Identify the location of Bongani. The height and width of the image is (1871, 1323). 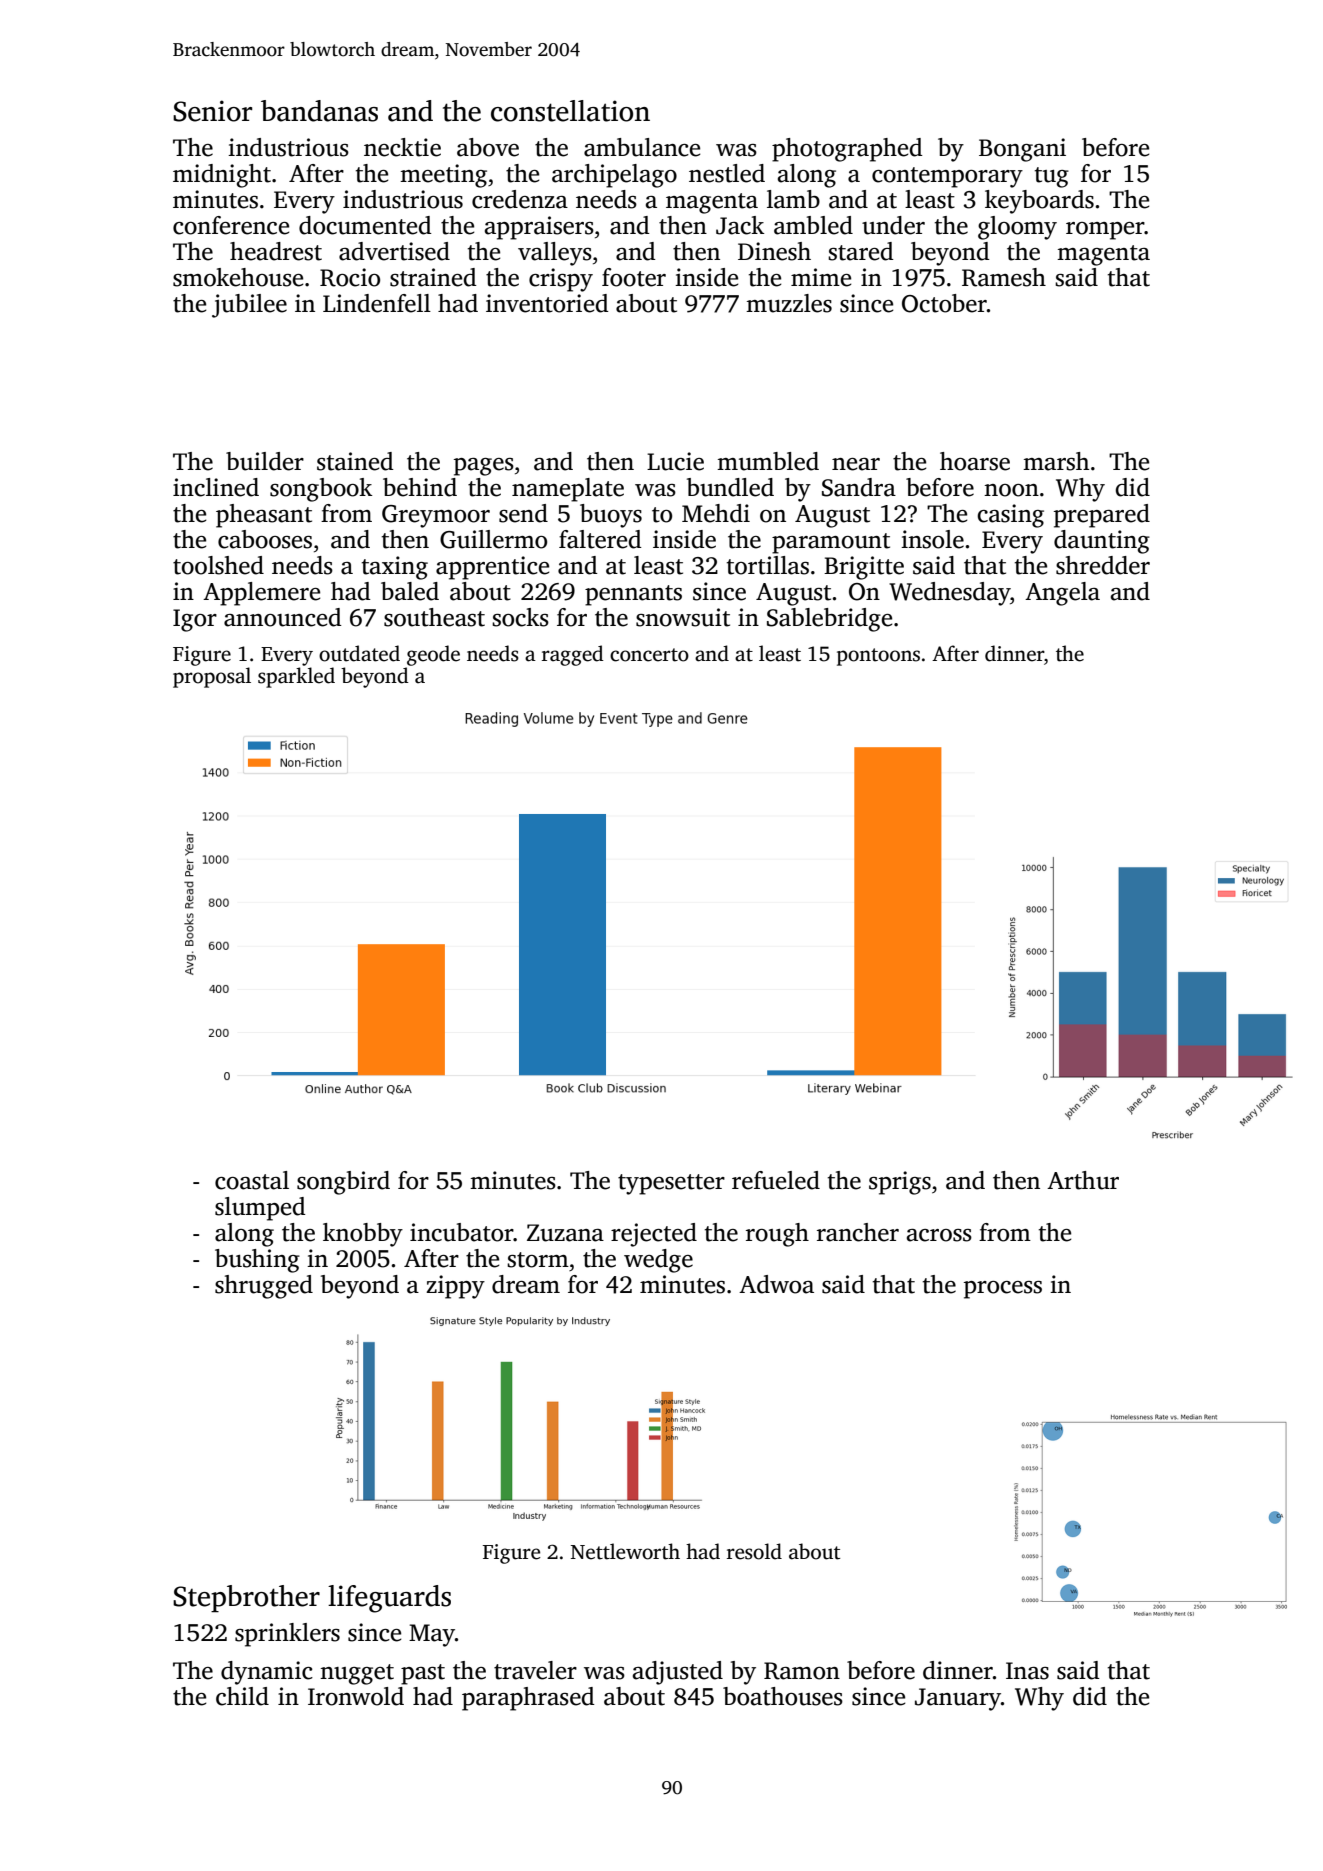
(1022, 150).
